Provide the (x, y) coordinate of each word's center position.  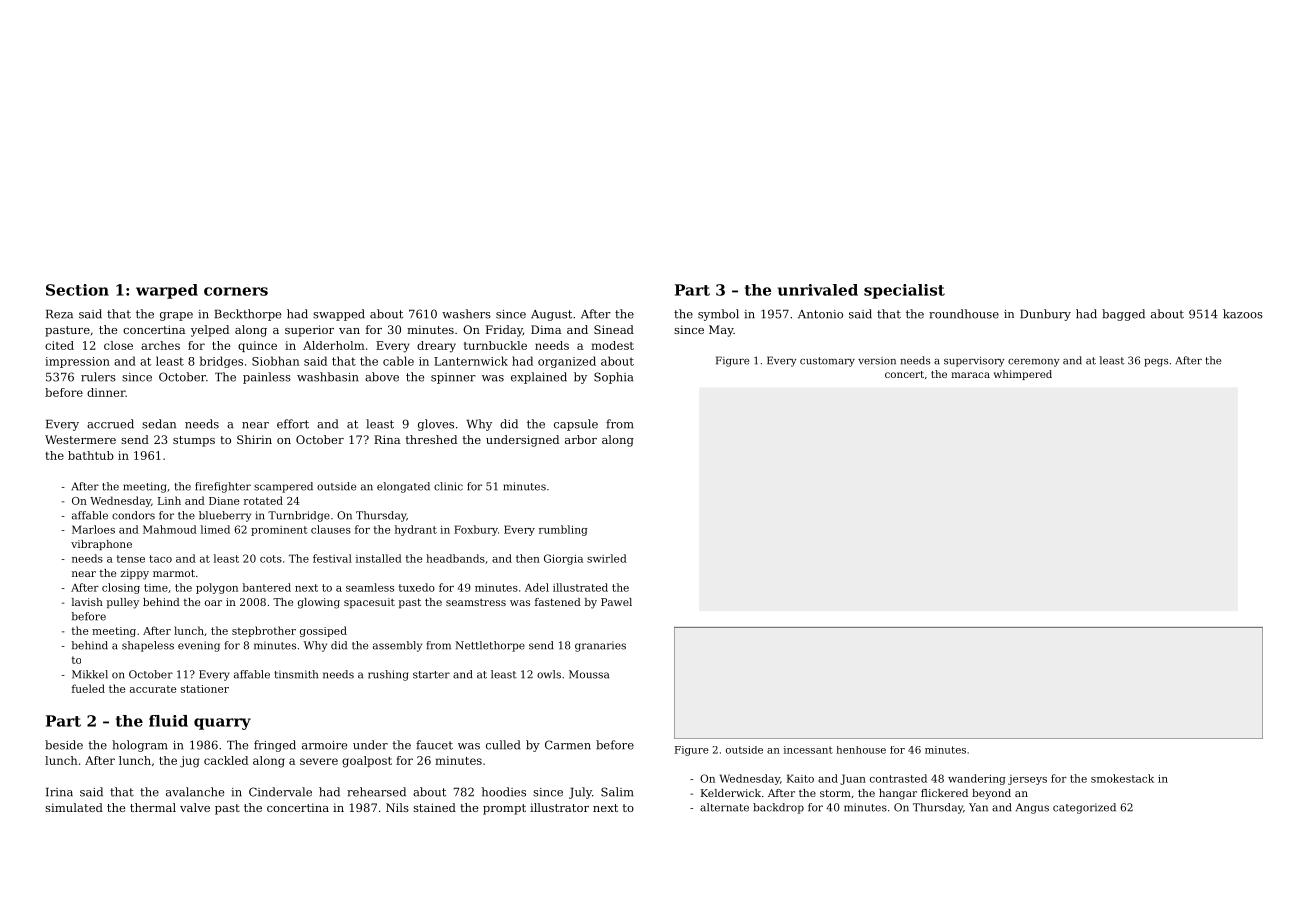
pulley (123, 603)
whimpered (1023, 375)
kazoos (1243, 314)
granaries (600, 646)
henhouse (861, 750)
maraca (970, 375)
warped (167, 291)
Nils (397, 807)
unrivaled (818, 290)
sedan (159, 424)
